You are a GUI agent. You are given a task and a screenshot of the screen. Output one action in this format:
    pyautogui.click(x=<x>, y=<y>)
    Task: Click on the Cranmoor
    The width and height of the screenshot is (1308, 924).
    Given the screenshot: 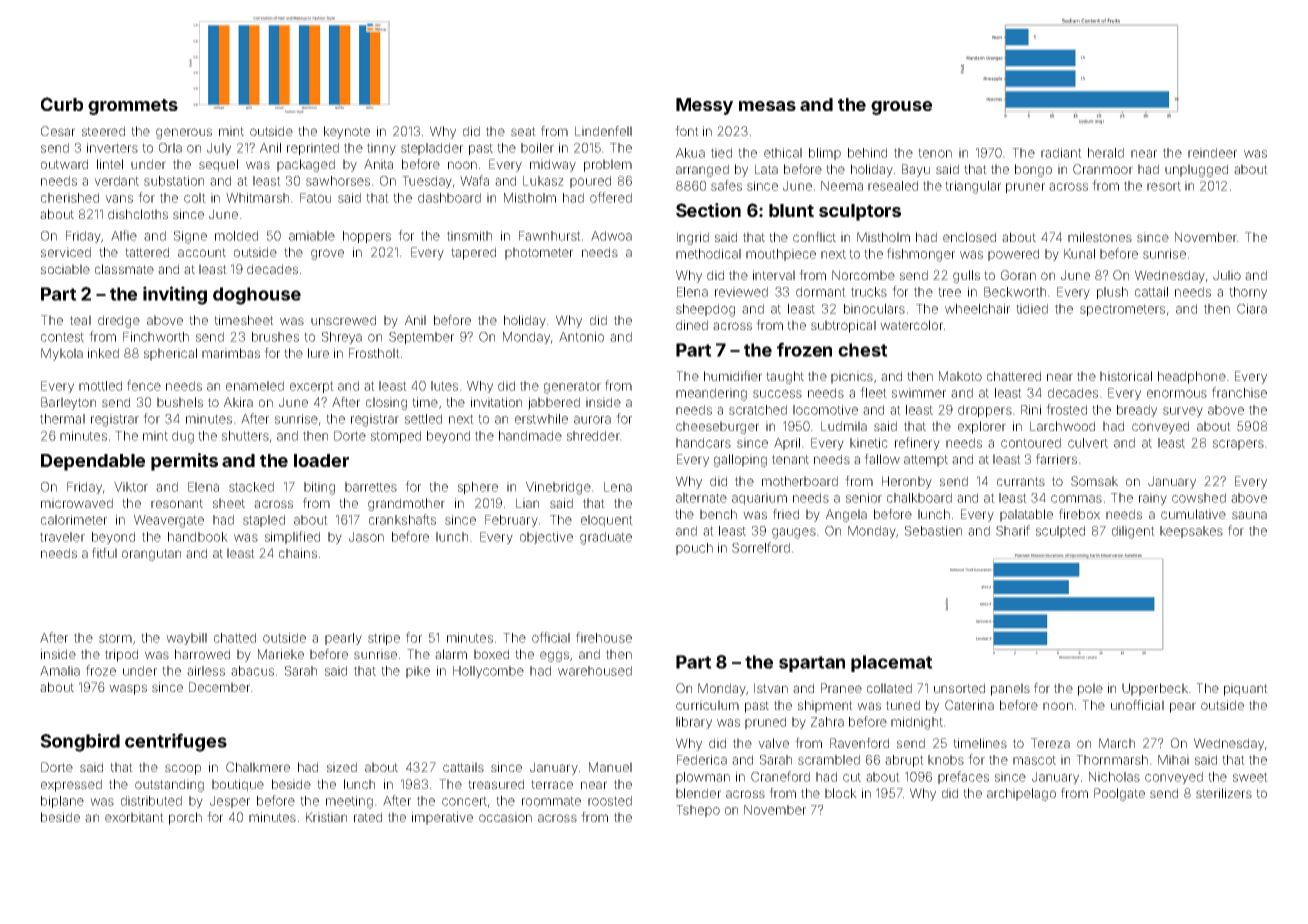 What is the action you would take?
    pyautogui.click(x=1103, y=169)
